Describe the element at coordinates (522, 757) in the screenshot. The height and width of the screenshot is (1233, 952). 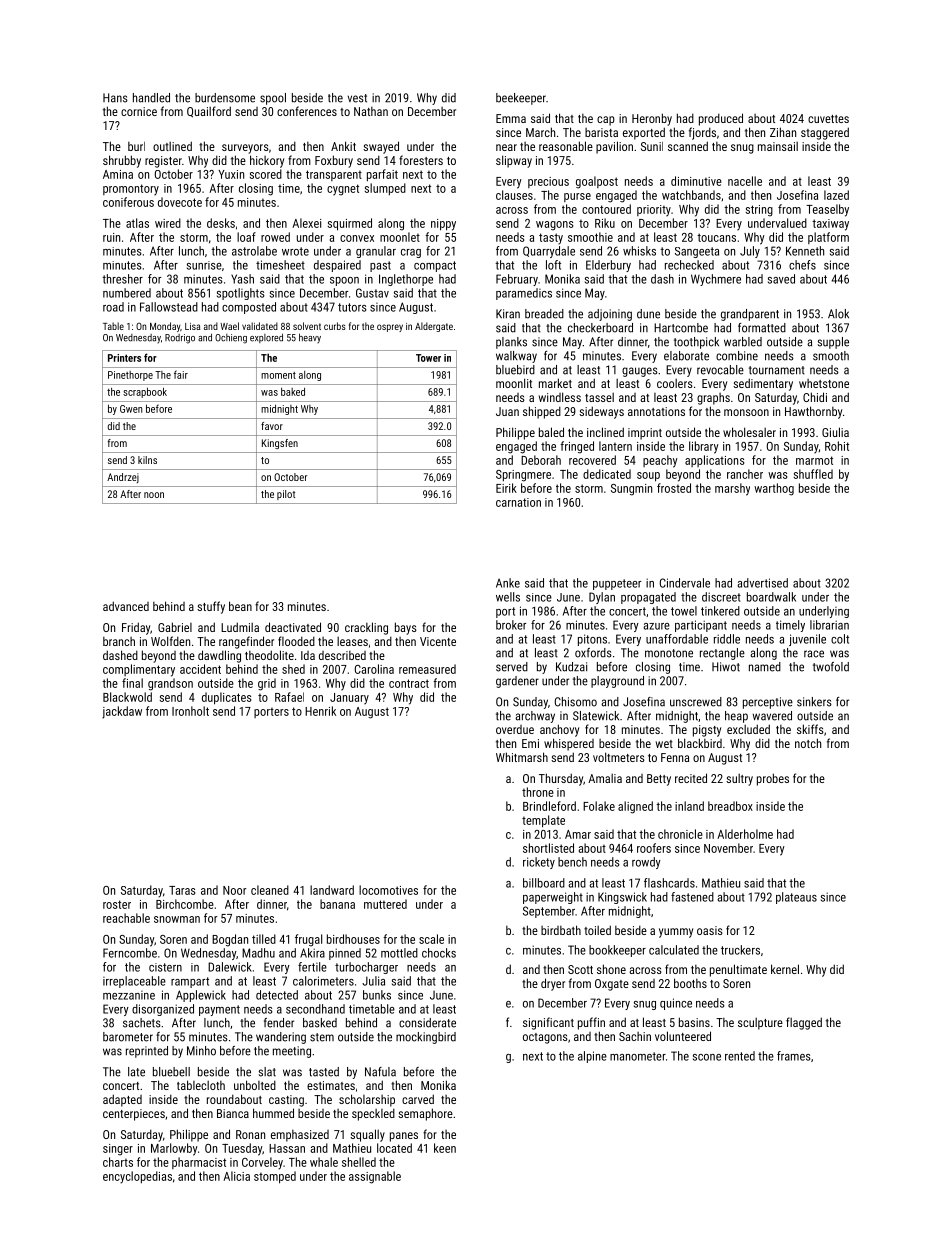
I see `Whitmarsh` at that location.
